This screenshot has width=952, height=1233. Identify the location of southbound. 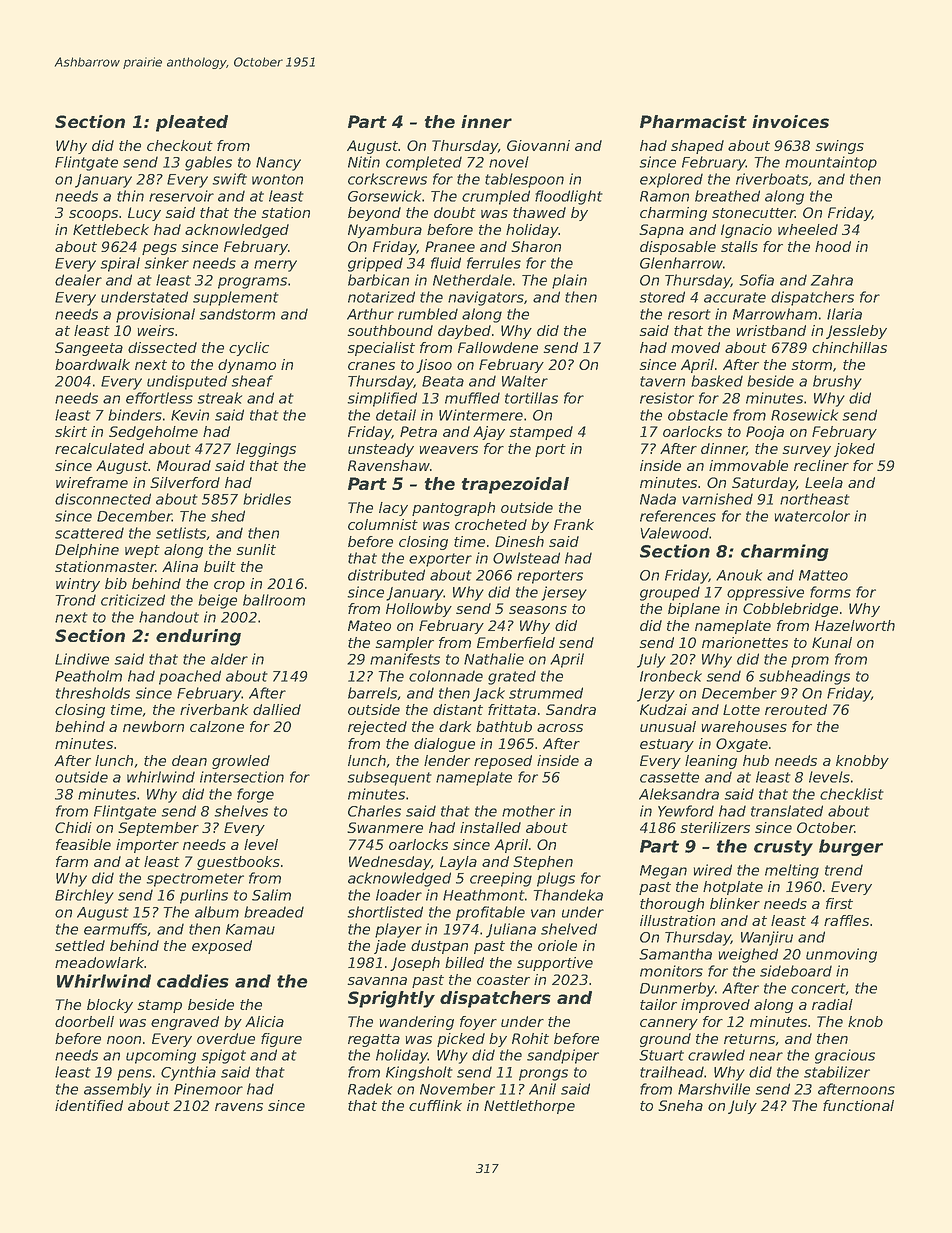
(390, 330).
